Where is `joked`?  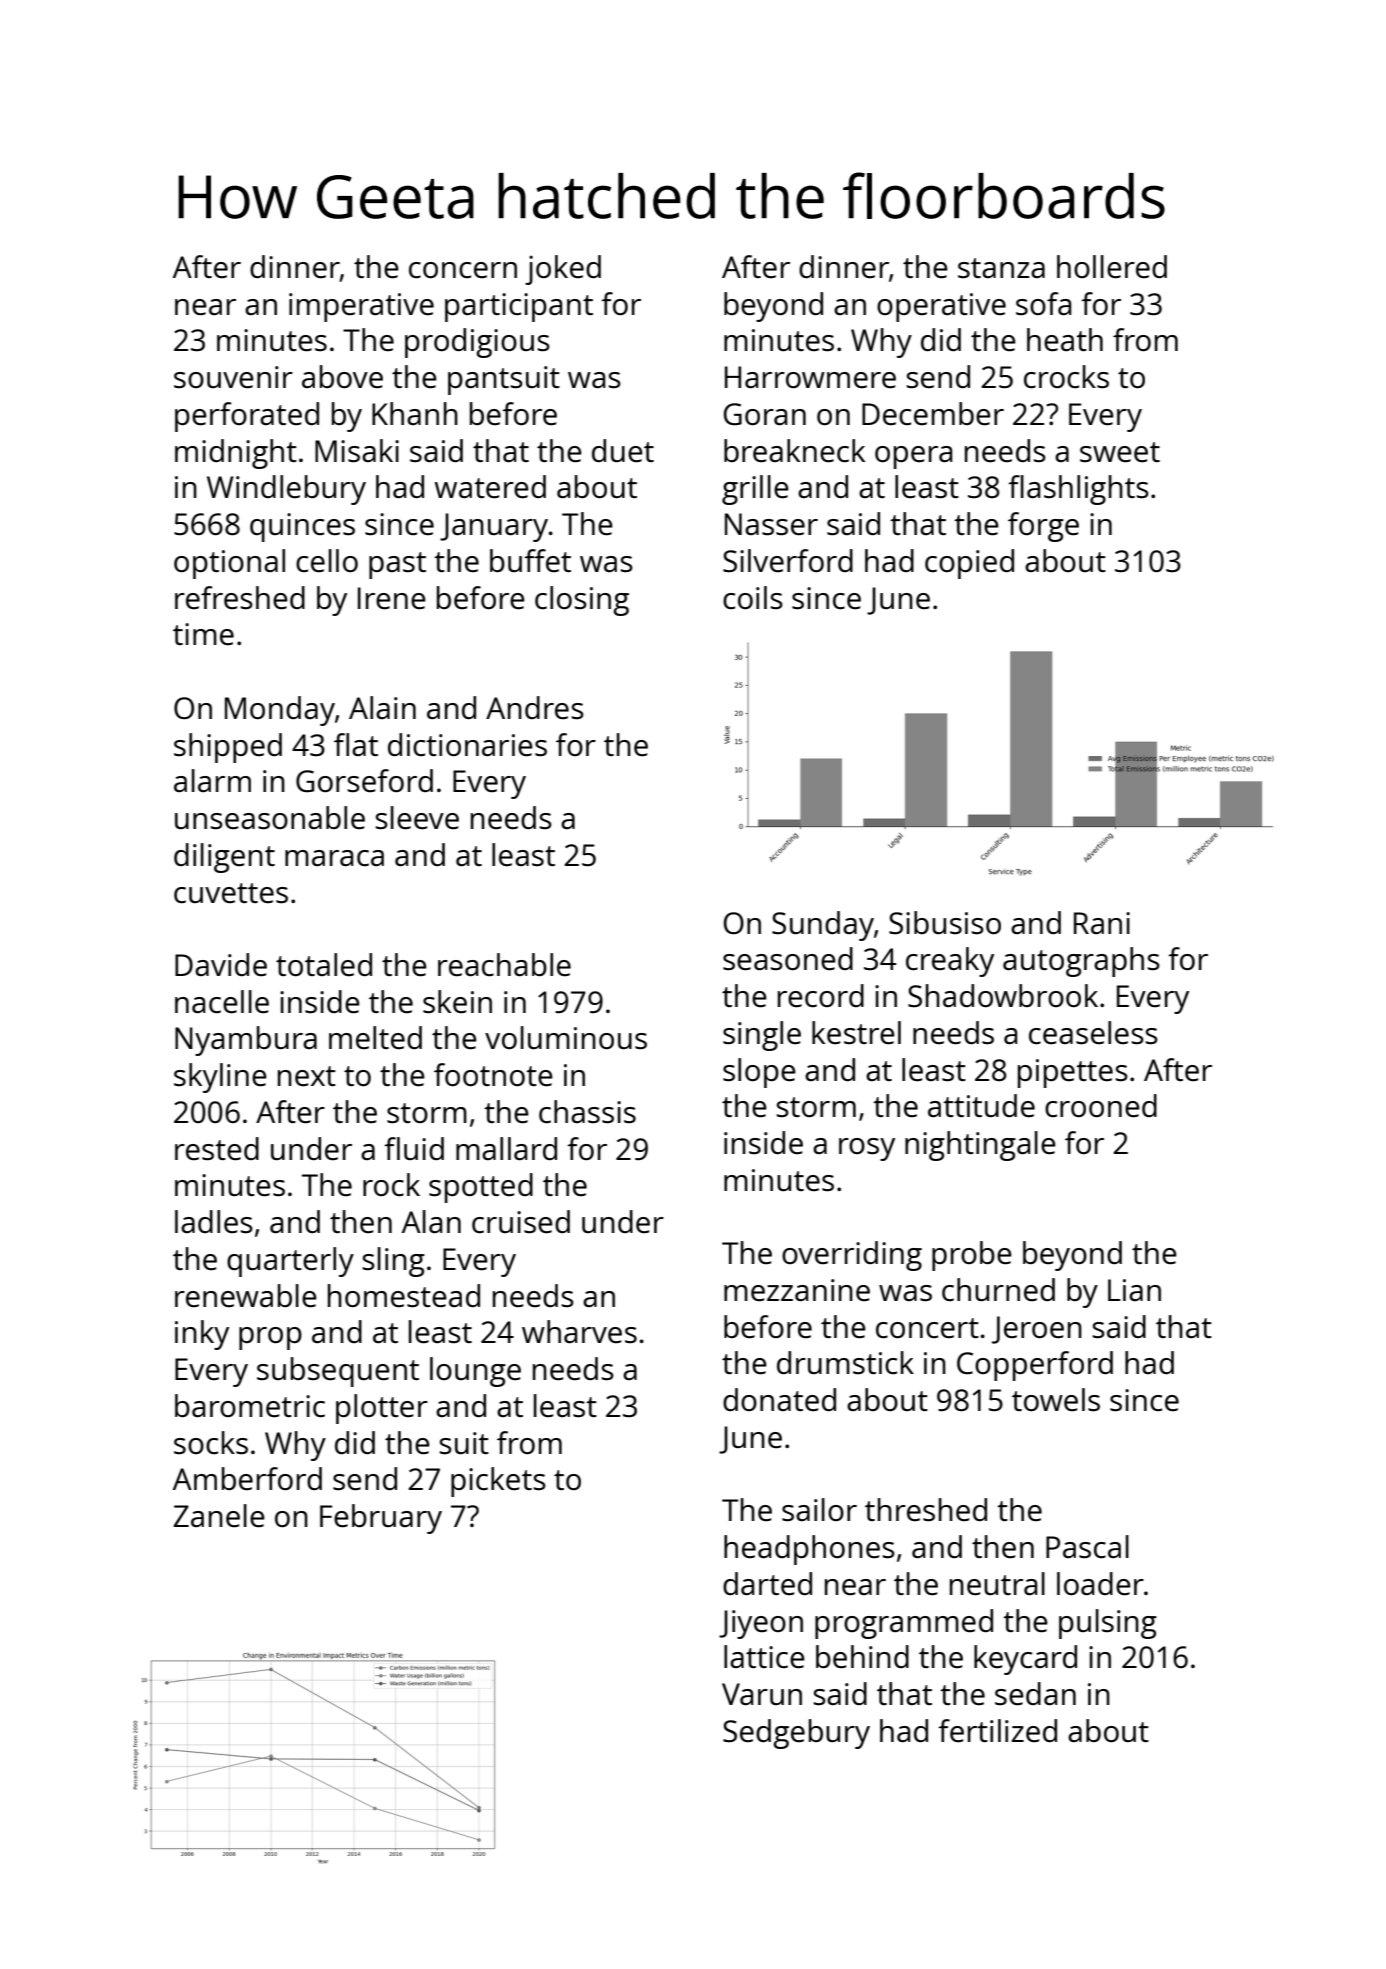
joked is located at coordinates (563, 270).
